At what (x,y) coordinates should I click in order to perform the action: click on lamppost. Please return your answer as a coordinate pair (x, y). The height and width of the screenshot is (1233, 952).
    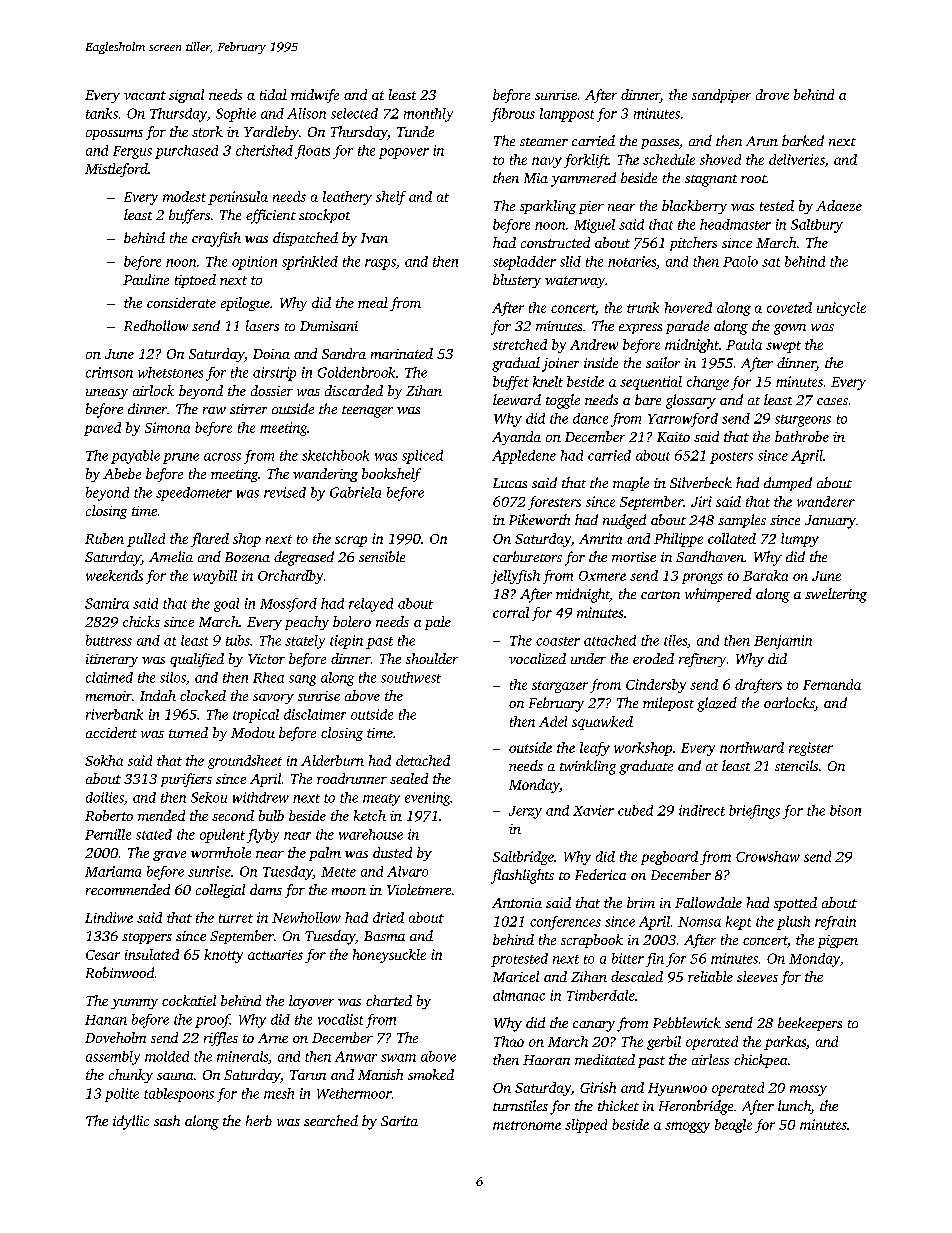
    Looking at the image, I should click on (567, 115).
